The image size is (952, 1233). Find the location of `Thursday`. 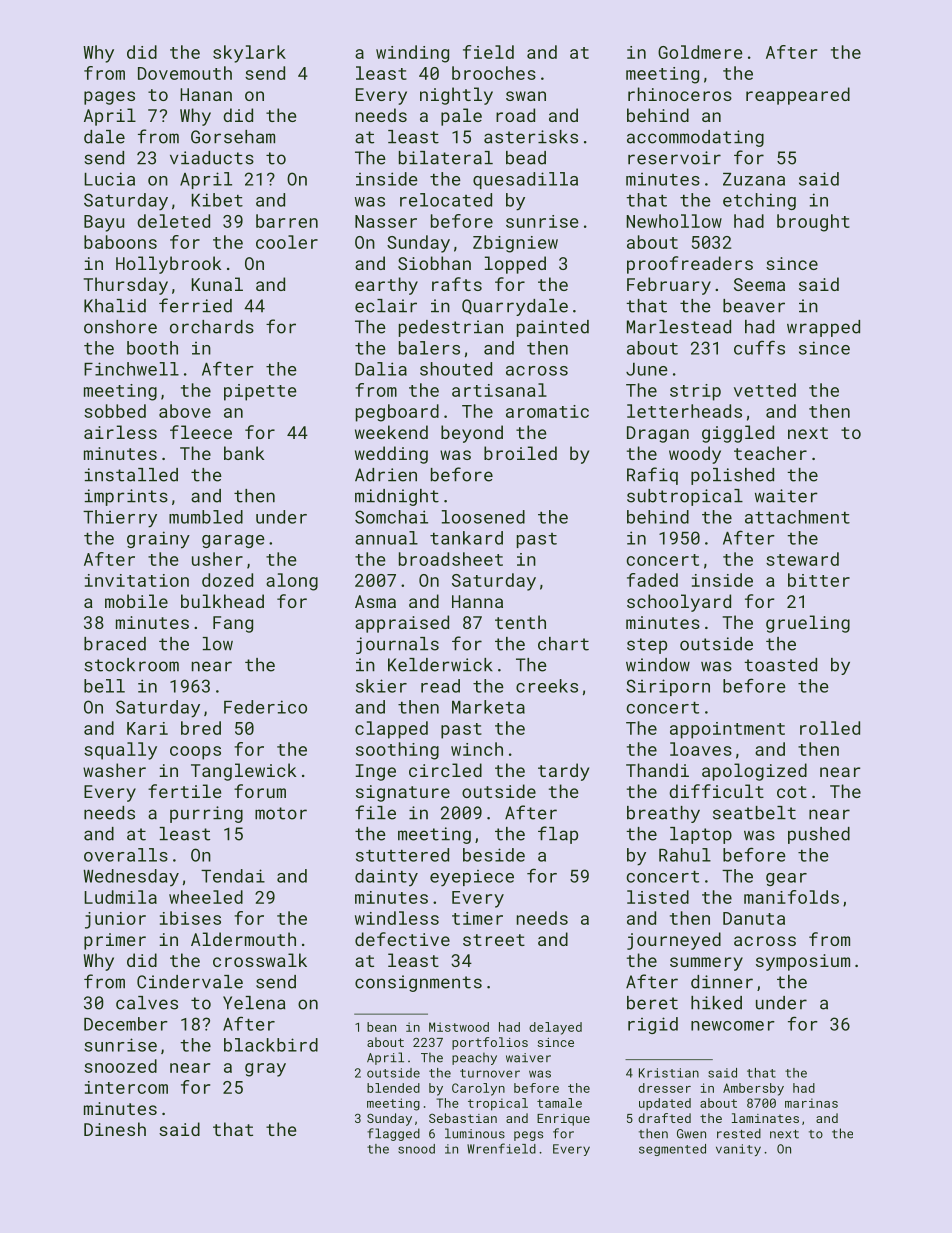

Thursday is located at coordinates (125, 286).
